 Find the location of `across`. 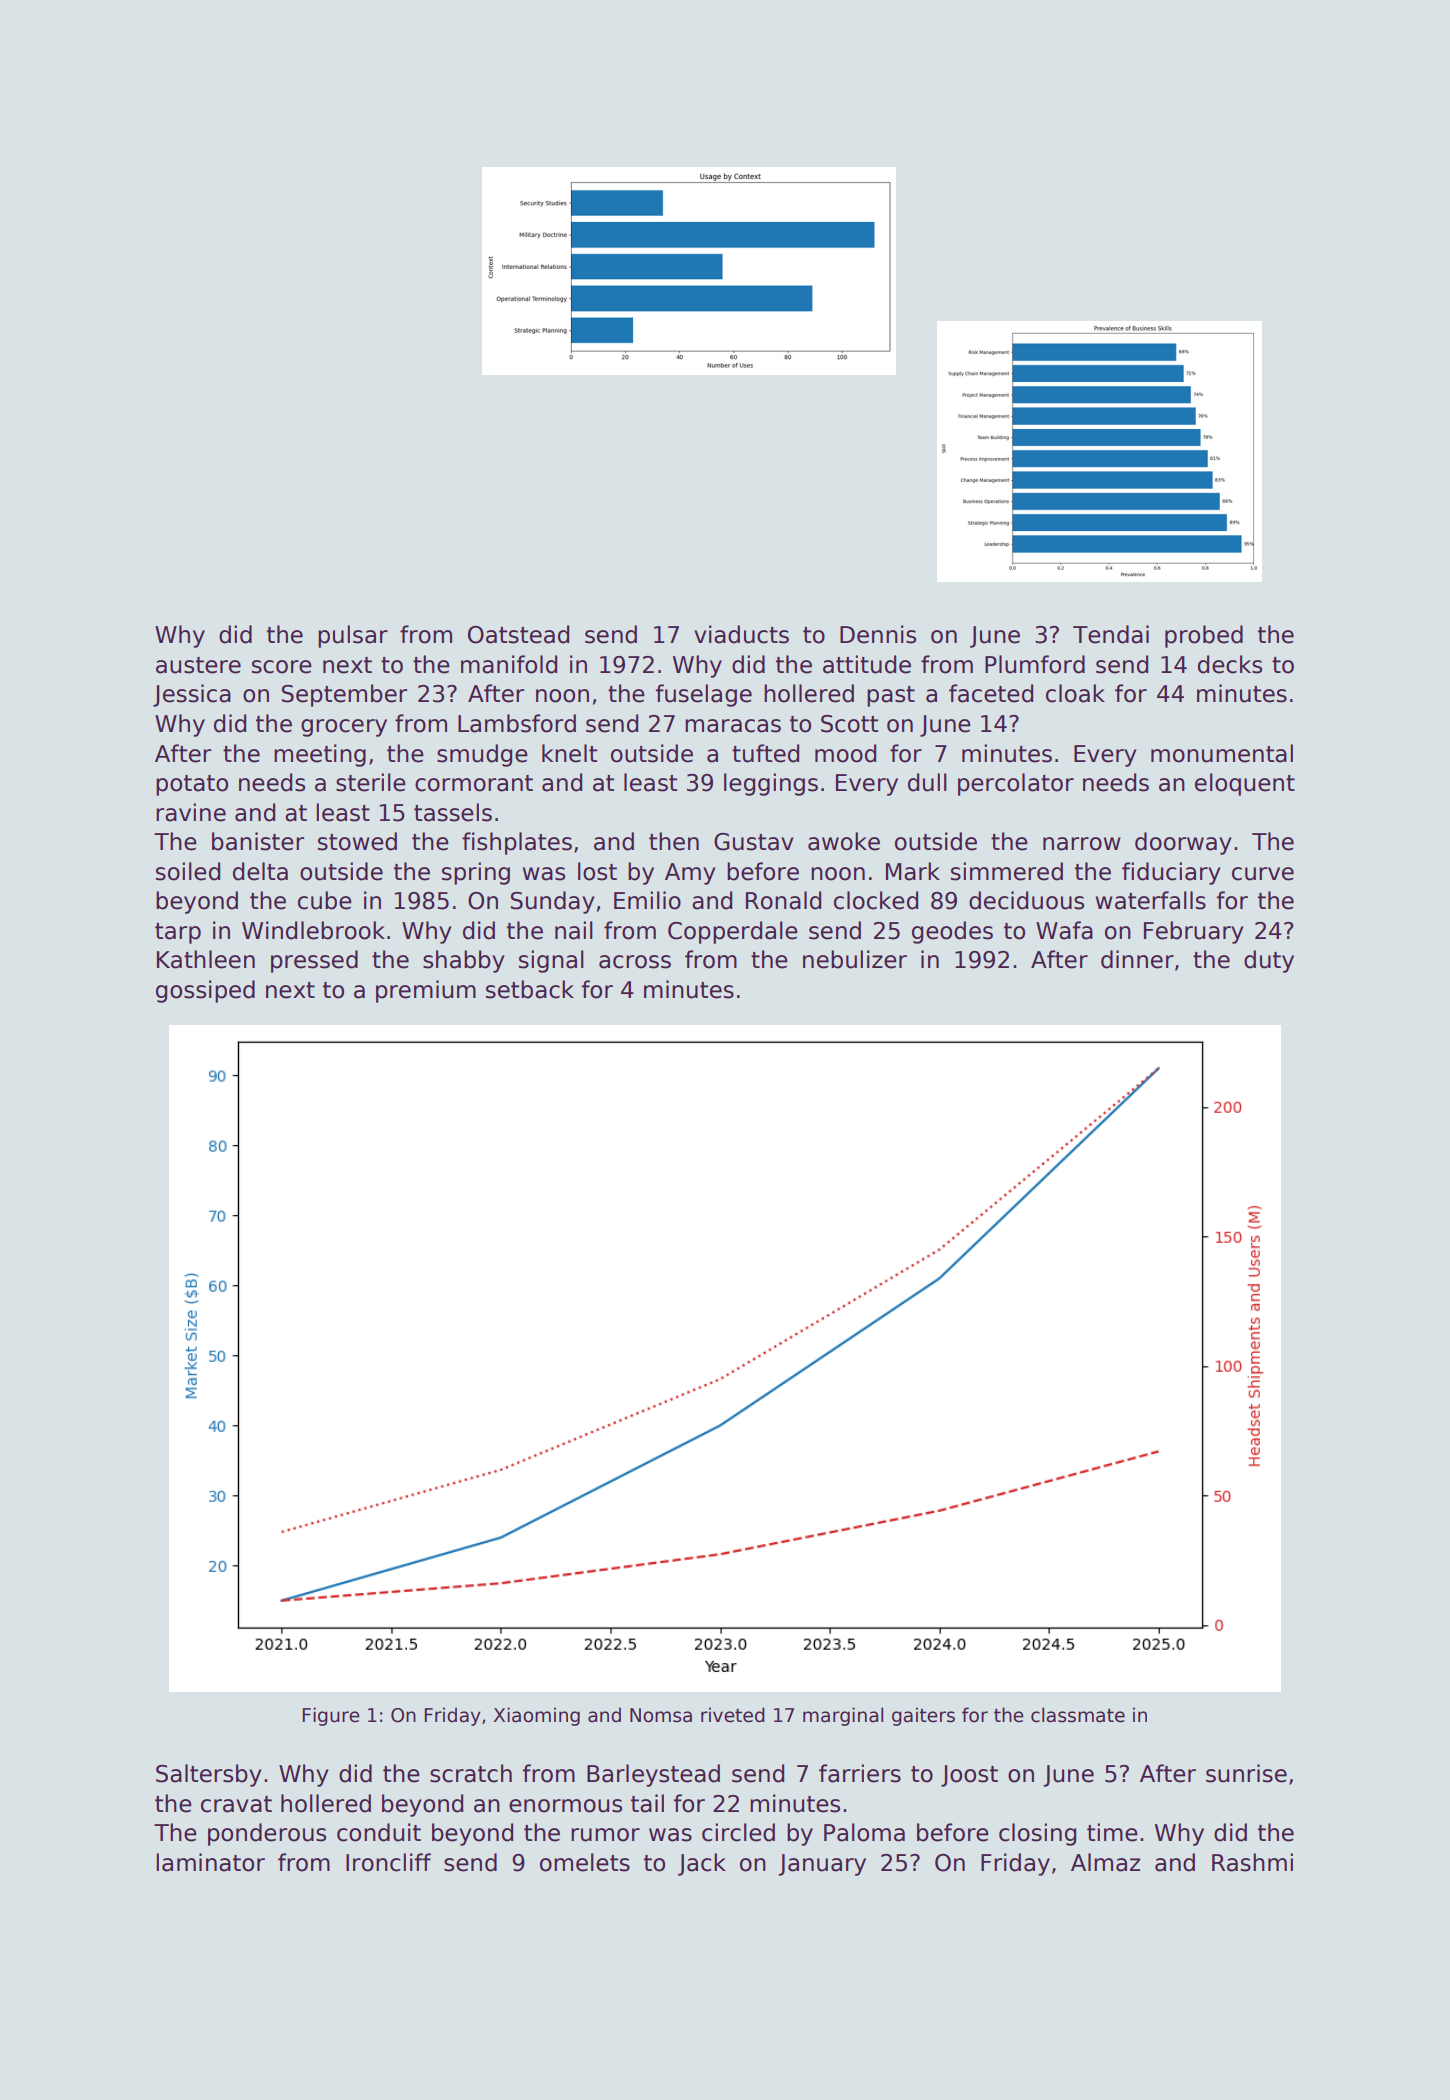

across is located at coordinates (635, 962).
